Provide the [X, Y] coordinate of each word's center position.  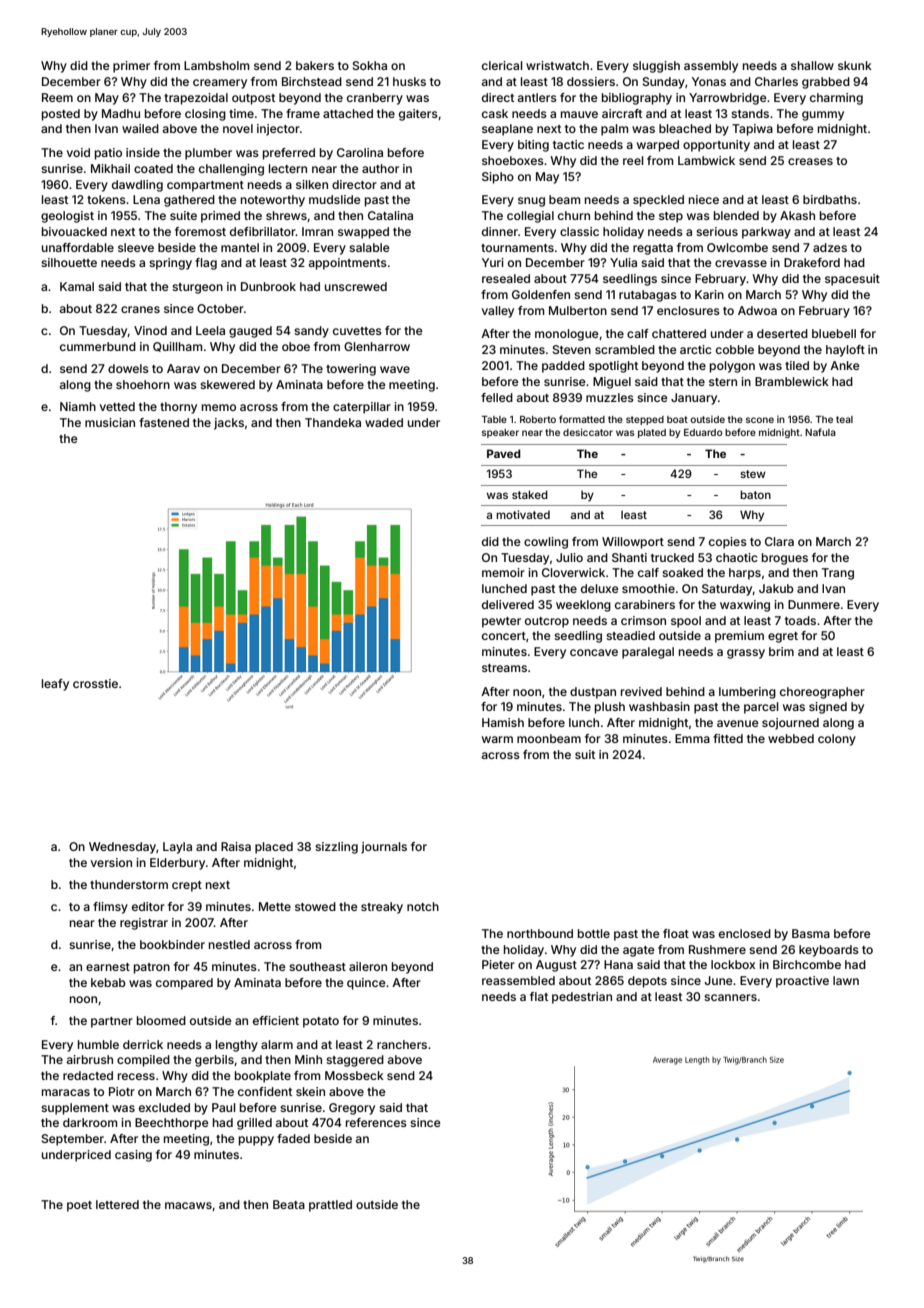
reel [633, 160]
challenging [231, 170]
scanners [730, 997]
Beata [289, 1204]
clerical [502, 65]
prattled [330, 1206]
